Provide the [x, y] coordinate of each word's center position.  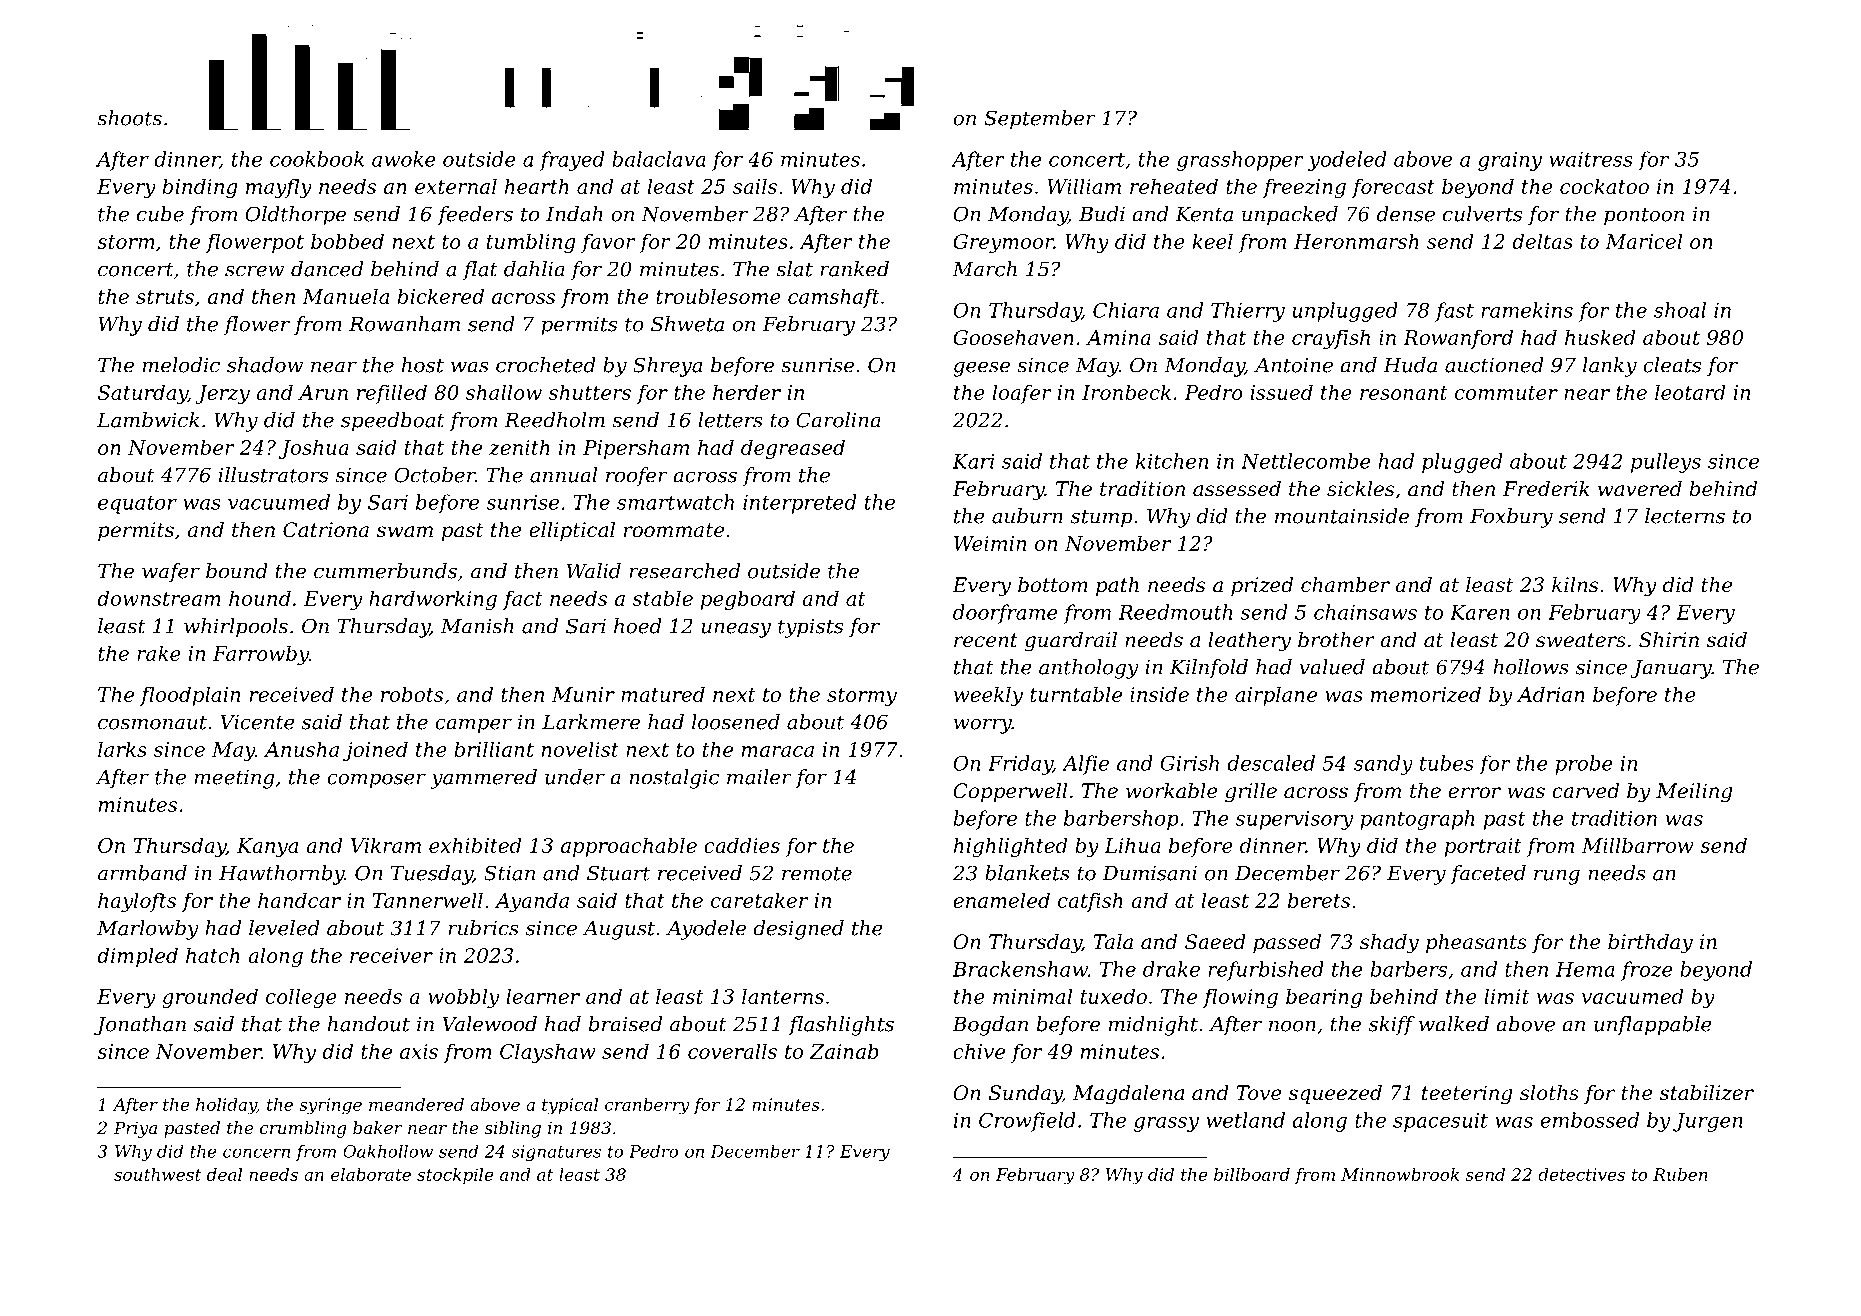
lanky [1610, 367]
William [1084, 186]
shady [1389, 944]
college [301, 998]
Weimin [990, 543]
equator [137, 505]
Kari [974, 461]
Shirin [1669, 640]
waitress [1591, 159]
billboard [1252, 1174]
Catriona [326, 530]
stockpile [455, 1176]
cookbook [317, 159]
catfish [1090, 902]
